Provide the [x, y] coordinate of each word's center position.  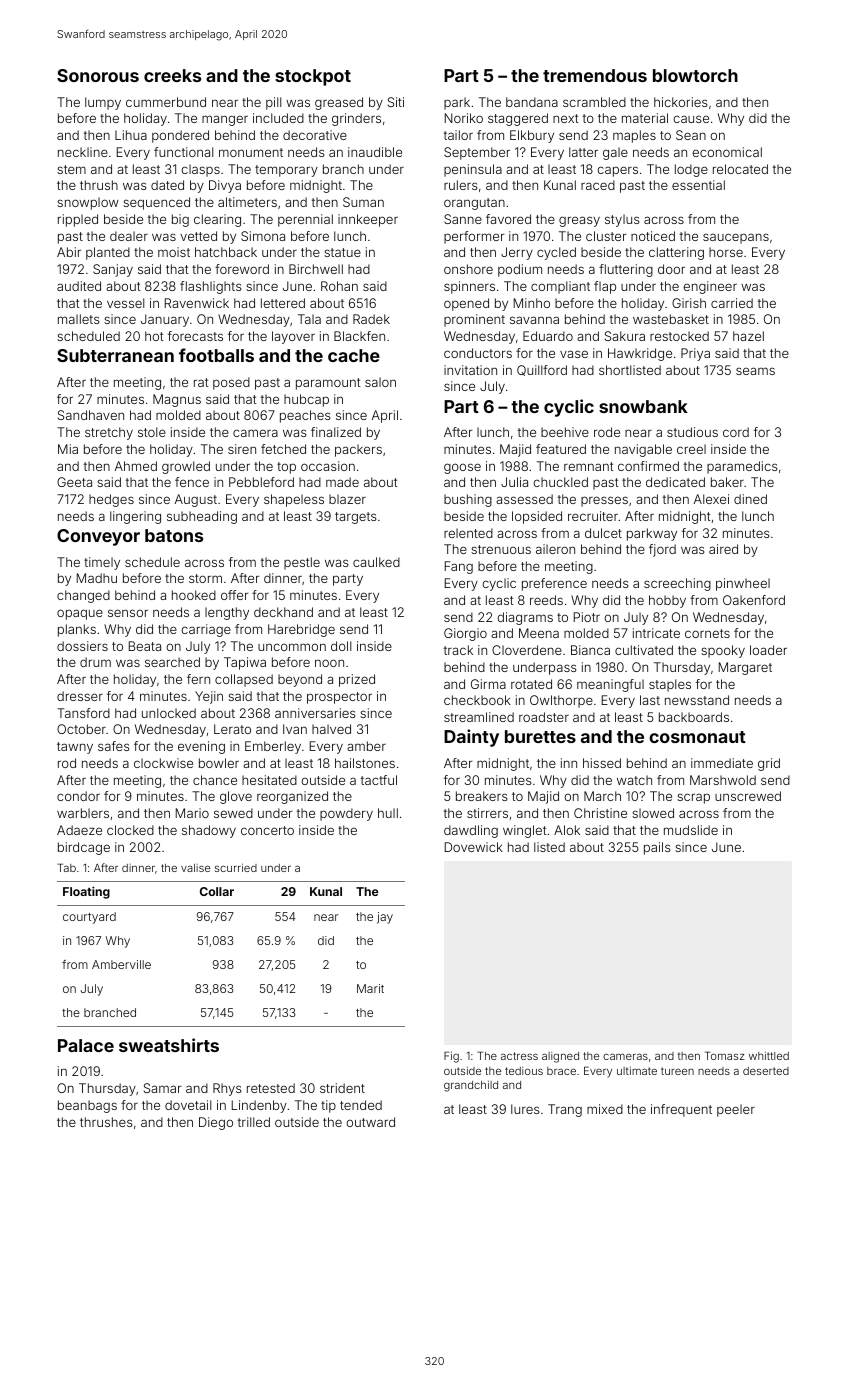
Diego [216, 1123]
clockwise [163, 763]
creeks [172, 75]
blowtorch [695, 75]
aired [723, 549]
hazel [748, 336]
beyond [300, 680]
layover [293, 337]
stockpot [313, 77]
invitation [470, 370]
